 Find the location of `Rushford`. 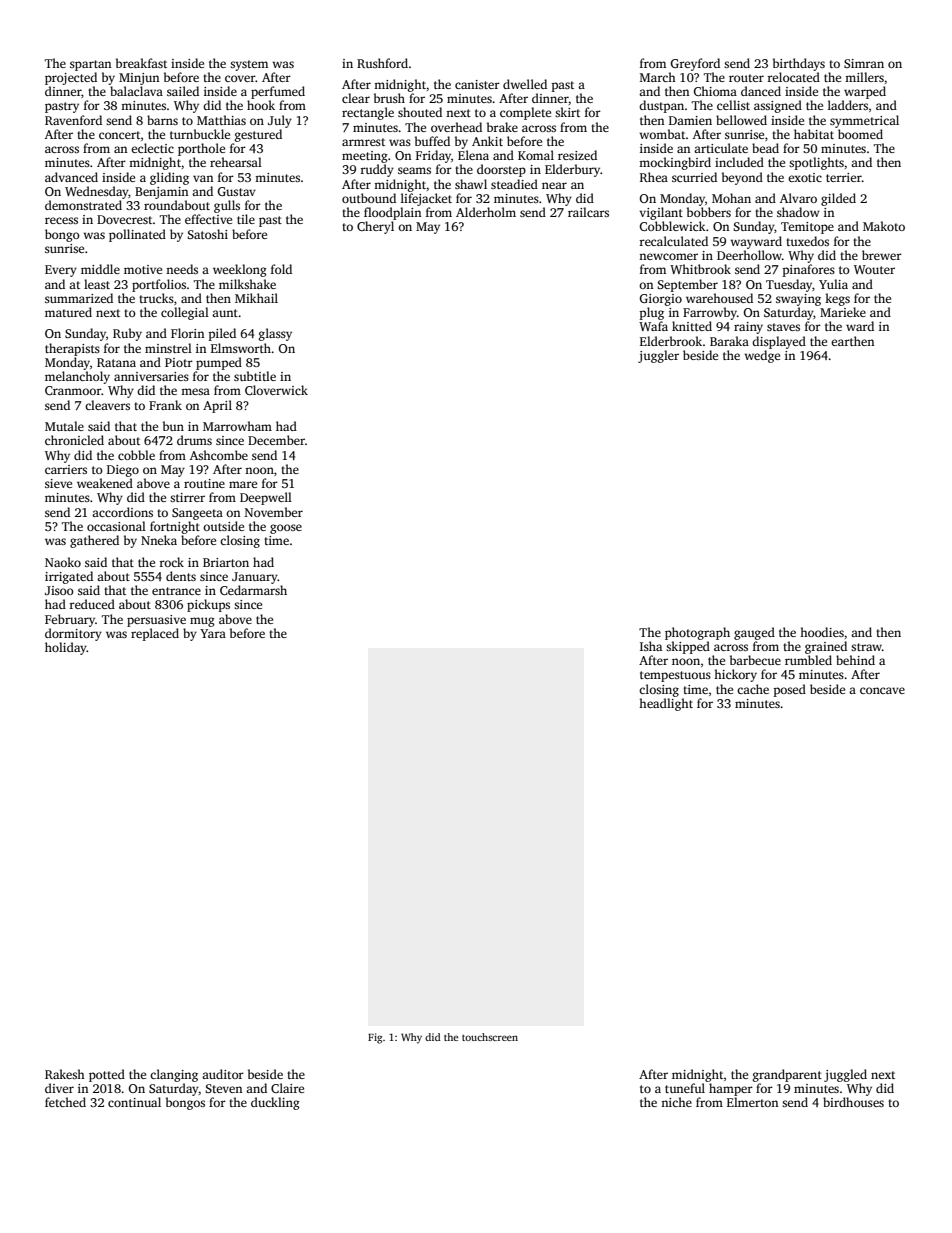

Rushford is located at coordinates (382, 63).
